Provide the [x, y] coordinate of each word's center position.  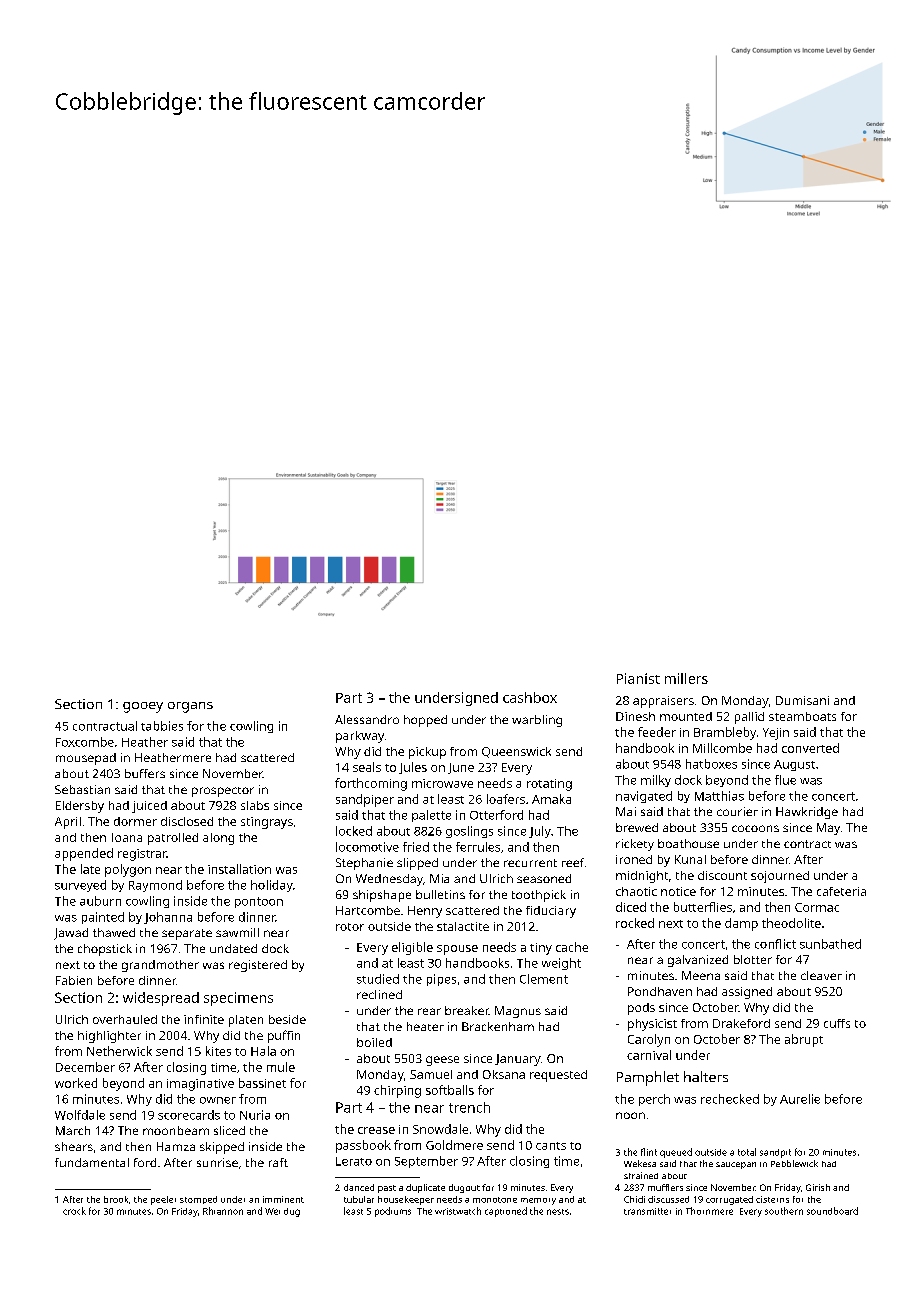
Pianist [638, 678]
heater [425, 1026]
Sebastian [82, 789]
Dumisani [802, 700]
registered [258, 966]
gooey [143, 707]
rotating [549, 785]
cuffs [837, 1023]
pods [641, 1009]
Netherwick [119, 1051]
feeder [657, 732]
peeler [163, 1200]
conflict [775, 944]
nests [558, 1212]
